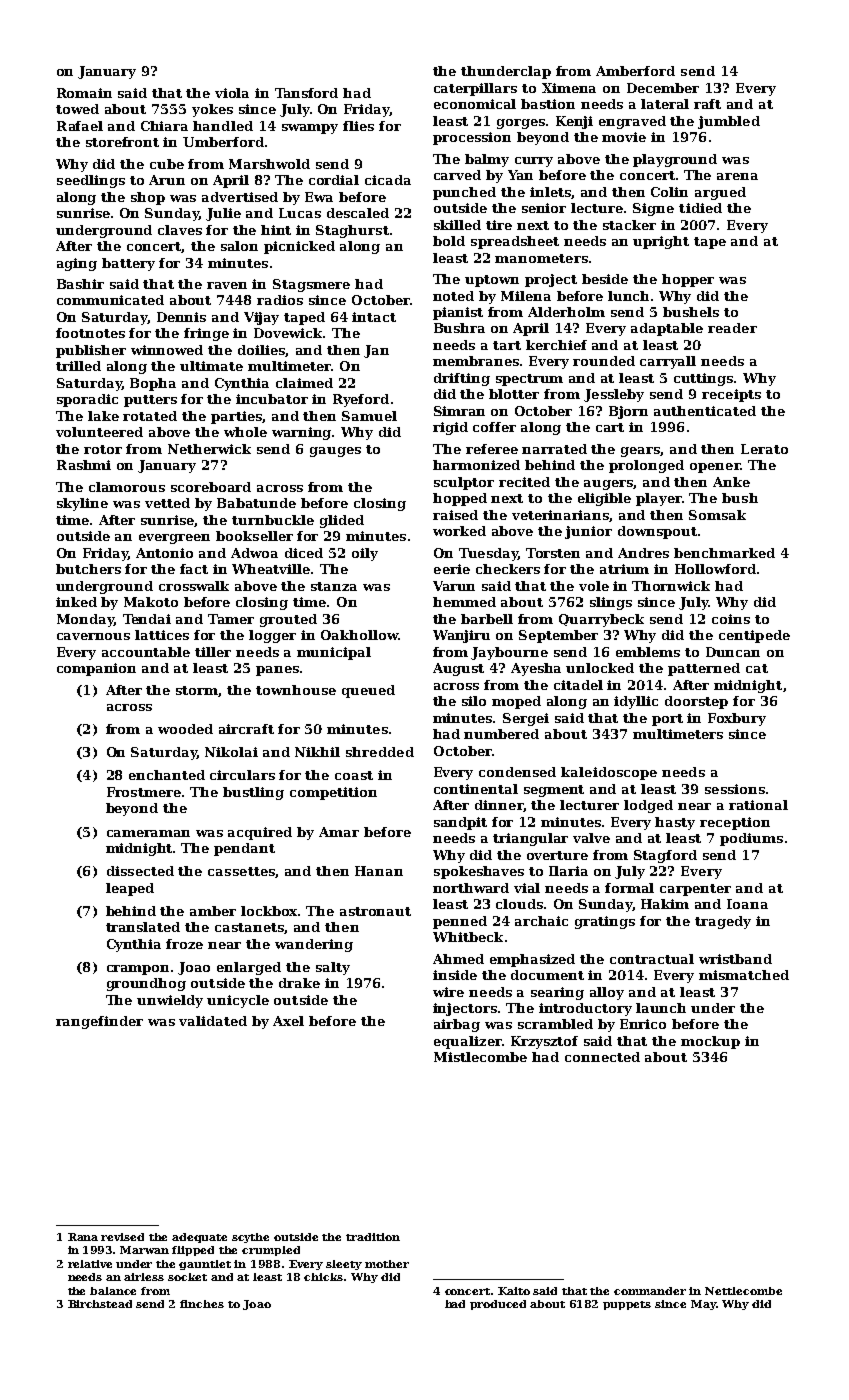 Image resolution: width=849 pixels, height=1400 pixels. I want to click on caterpillars, so click(475, 89).
